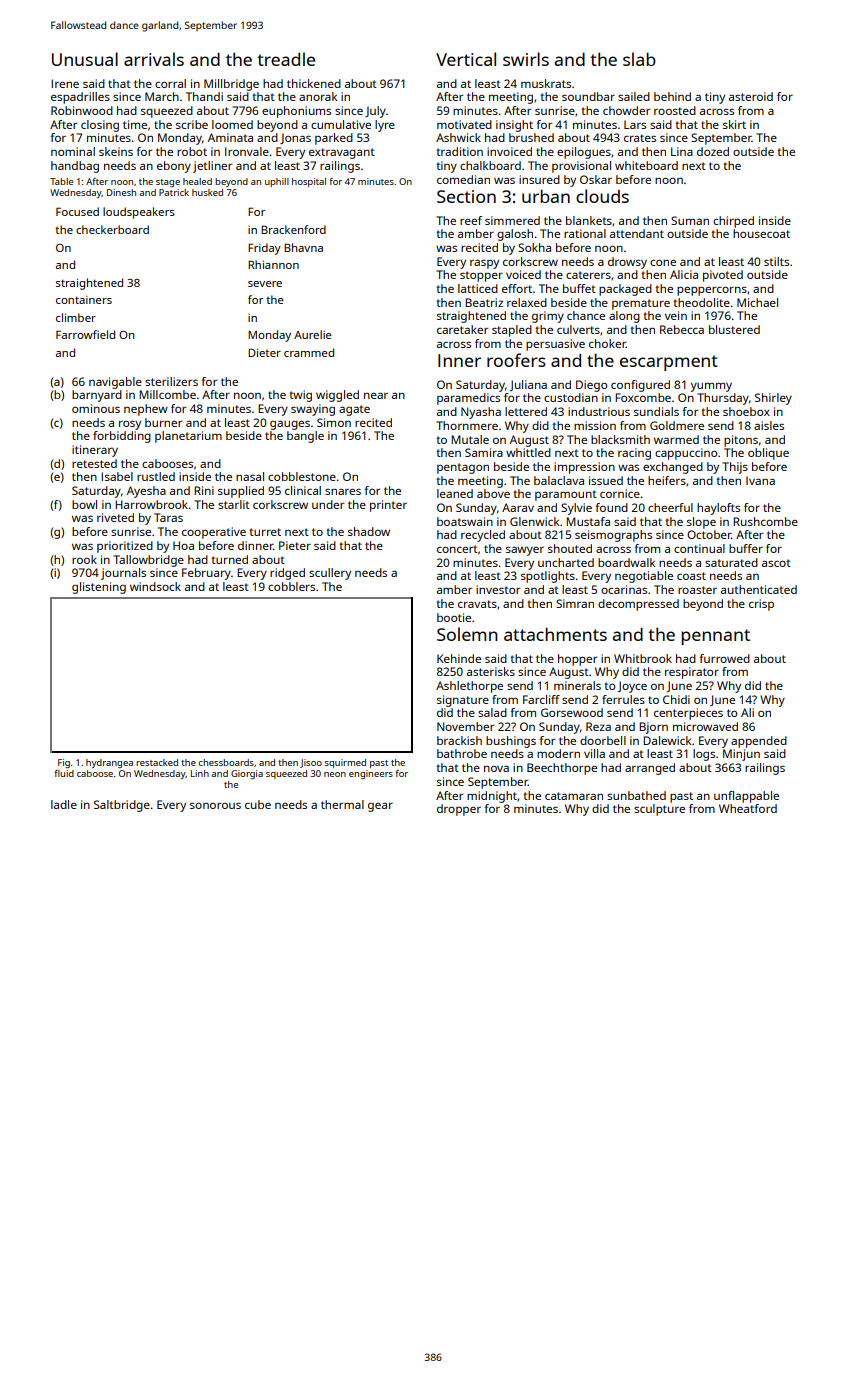 The image size is (849, 1400). I want to click on continual, so click(699, 548).
